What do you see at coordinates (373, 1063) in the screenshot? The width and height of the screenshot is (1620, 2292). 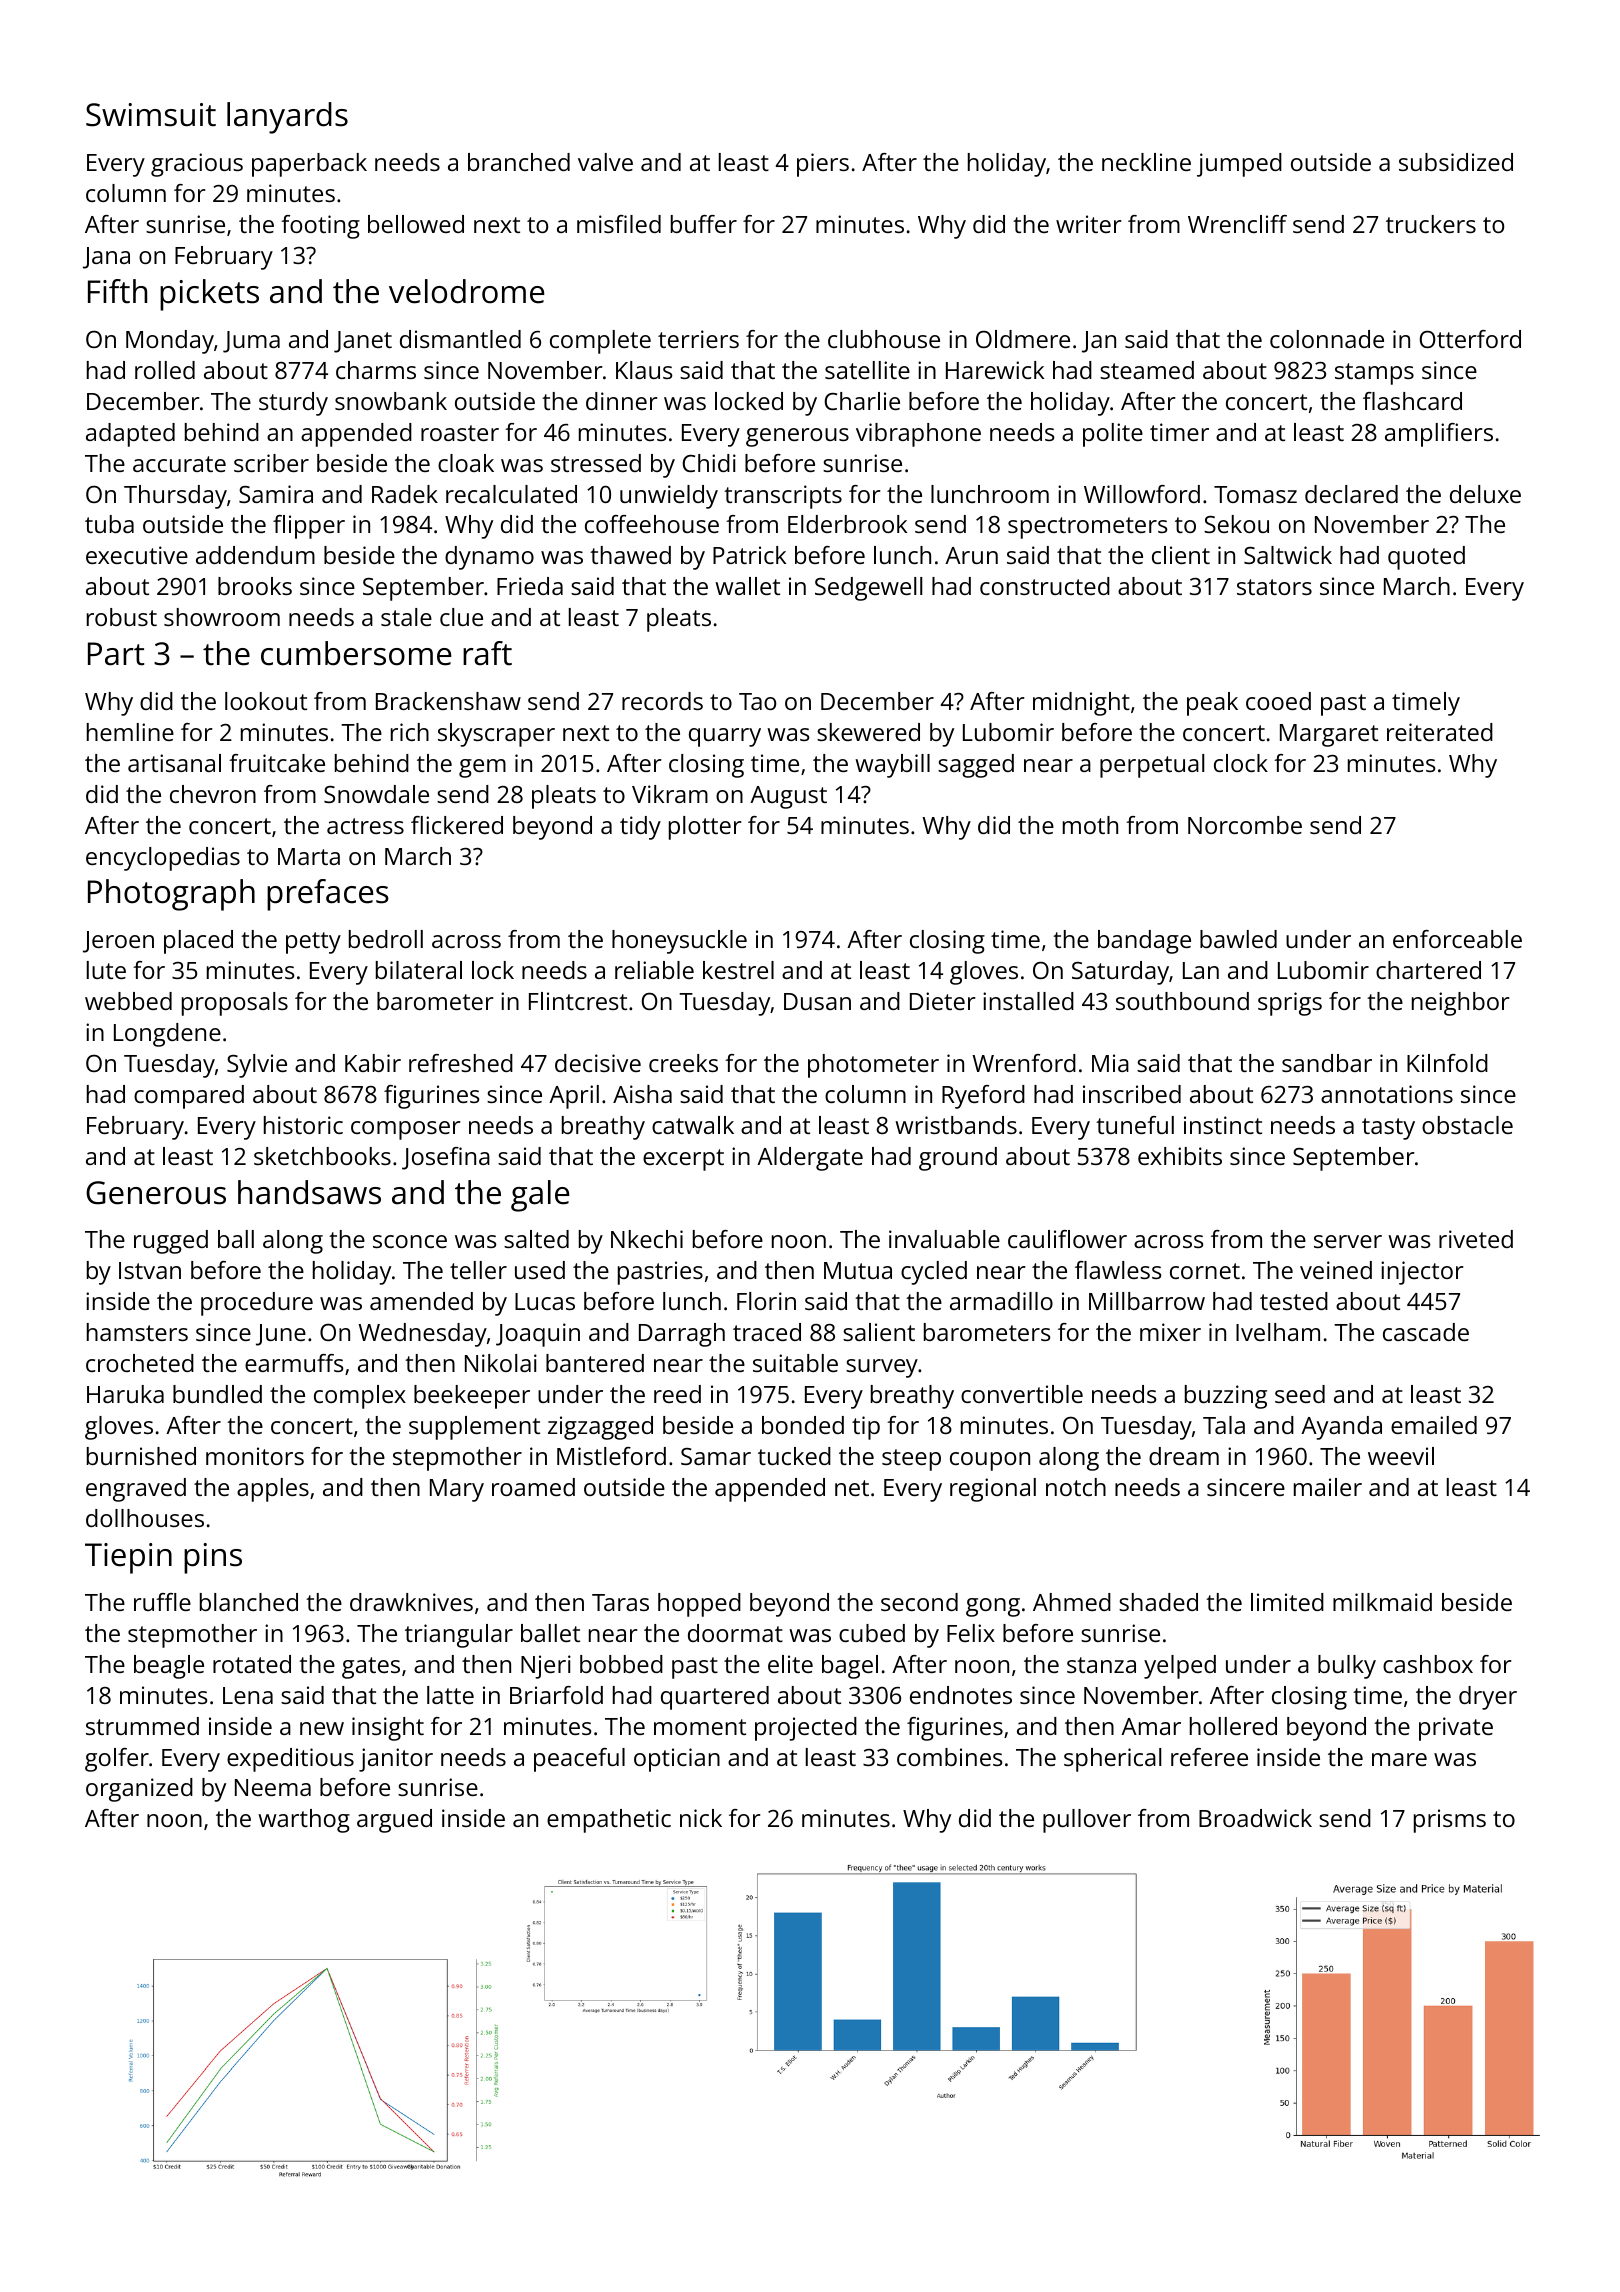 I see `Kabir` at bounding box center [373, 1063].
